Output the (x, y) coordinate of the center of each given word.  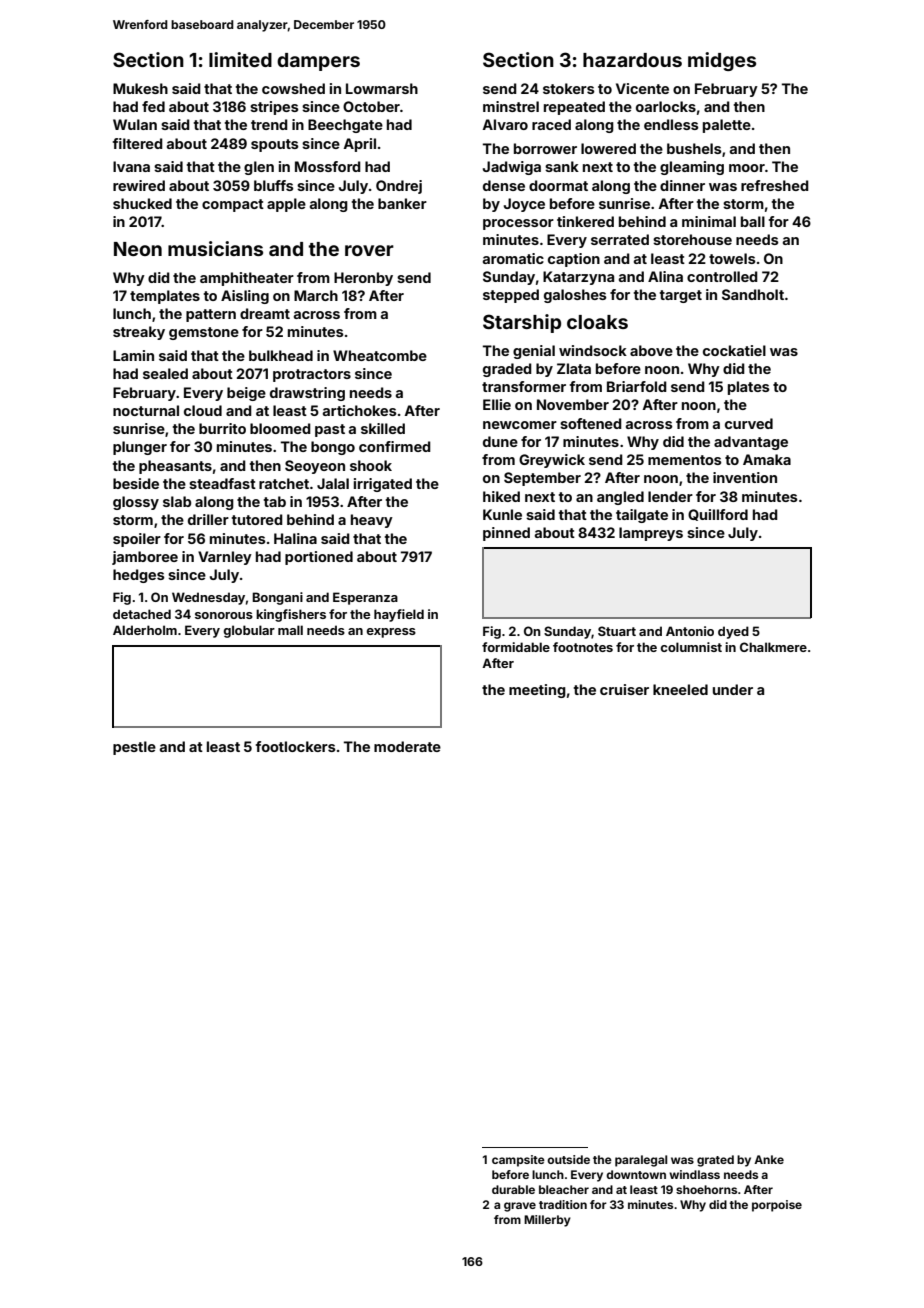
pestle (134, 748)
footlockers (296, 746)
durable (513, 1189)
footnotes (583, 647)
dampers (318, 62)
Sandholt (753, 294)
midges (722, 61)
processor (518, 224)
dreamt (265, 313)
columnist (691, 647)
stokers (569, 88)
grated (715, 1161)
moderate (407, 746)
